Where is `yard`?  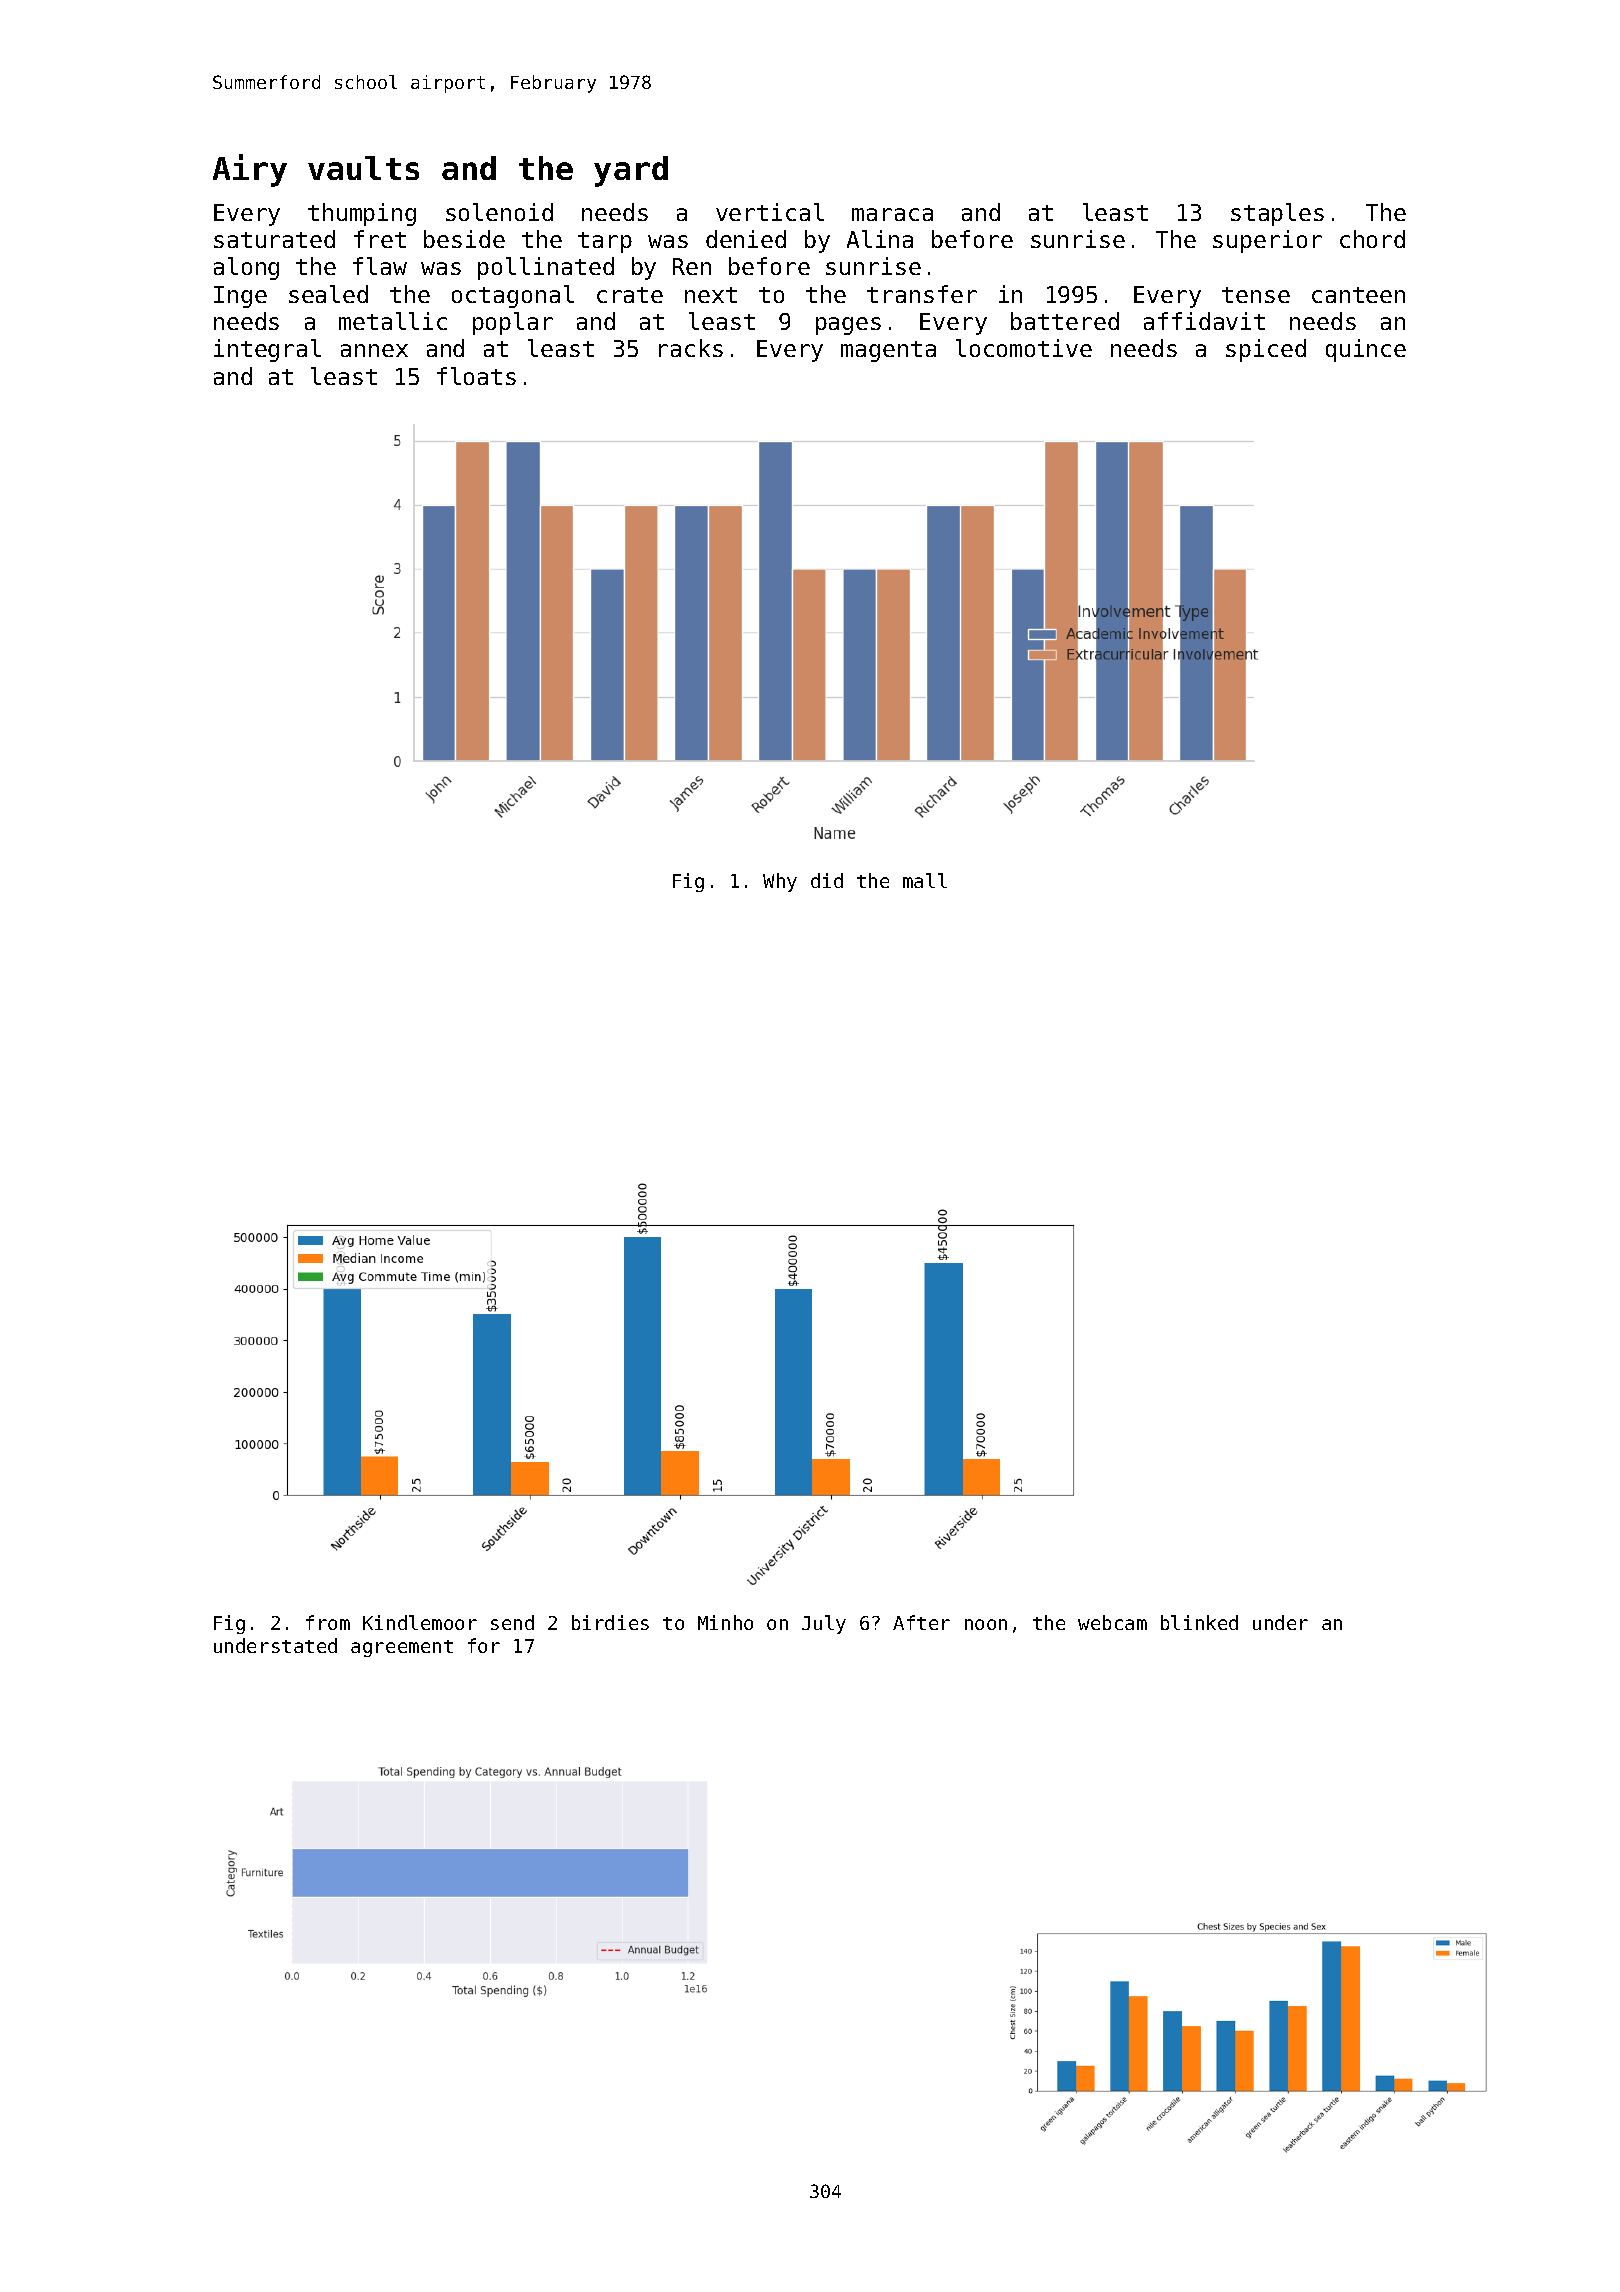 yard is located at coordinates (631, 171).
